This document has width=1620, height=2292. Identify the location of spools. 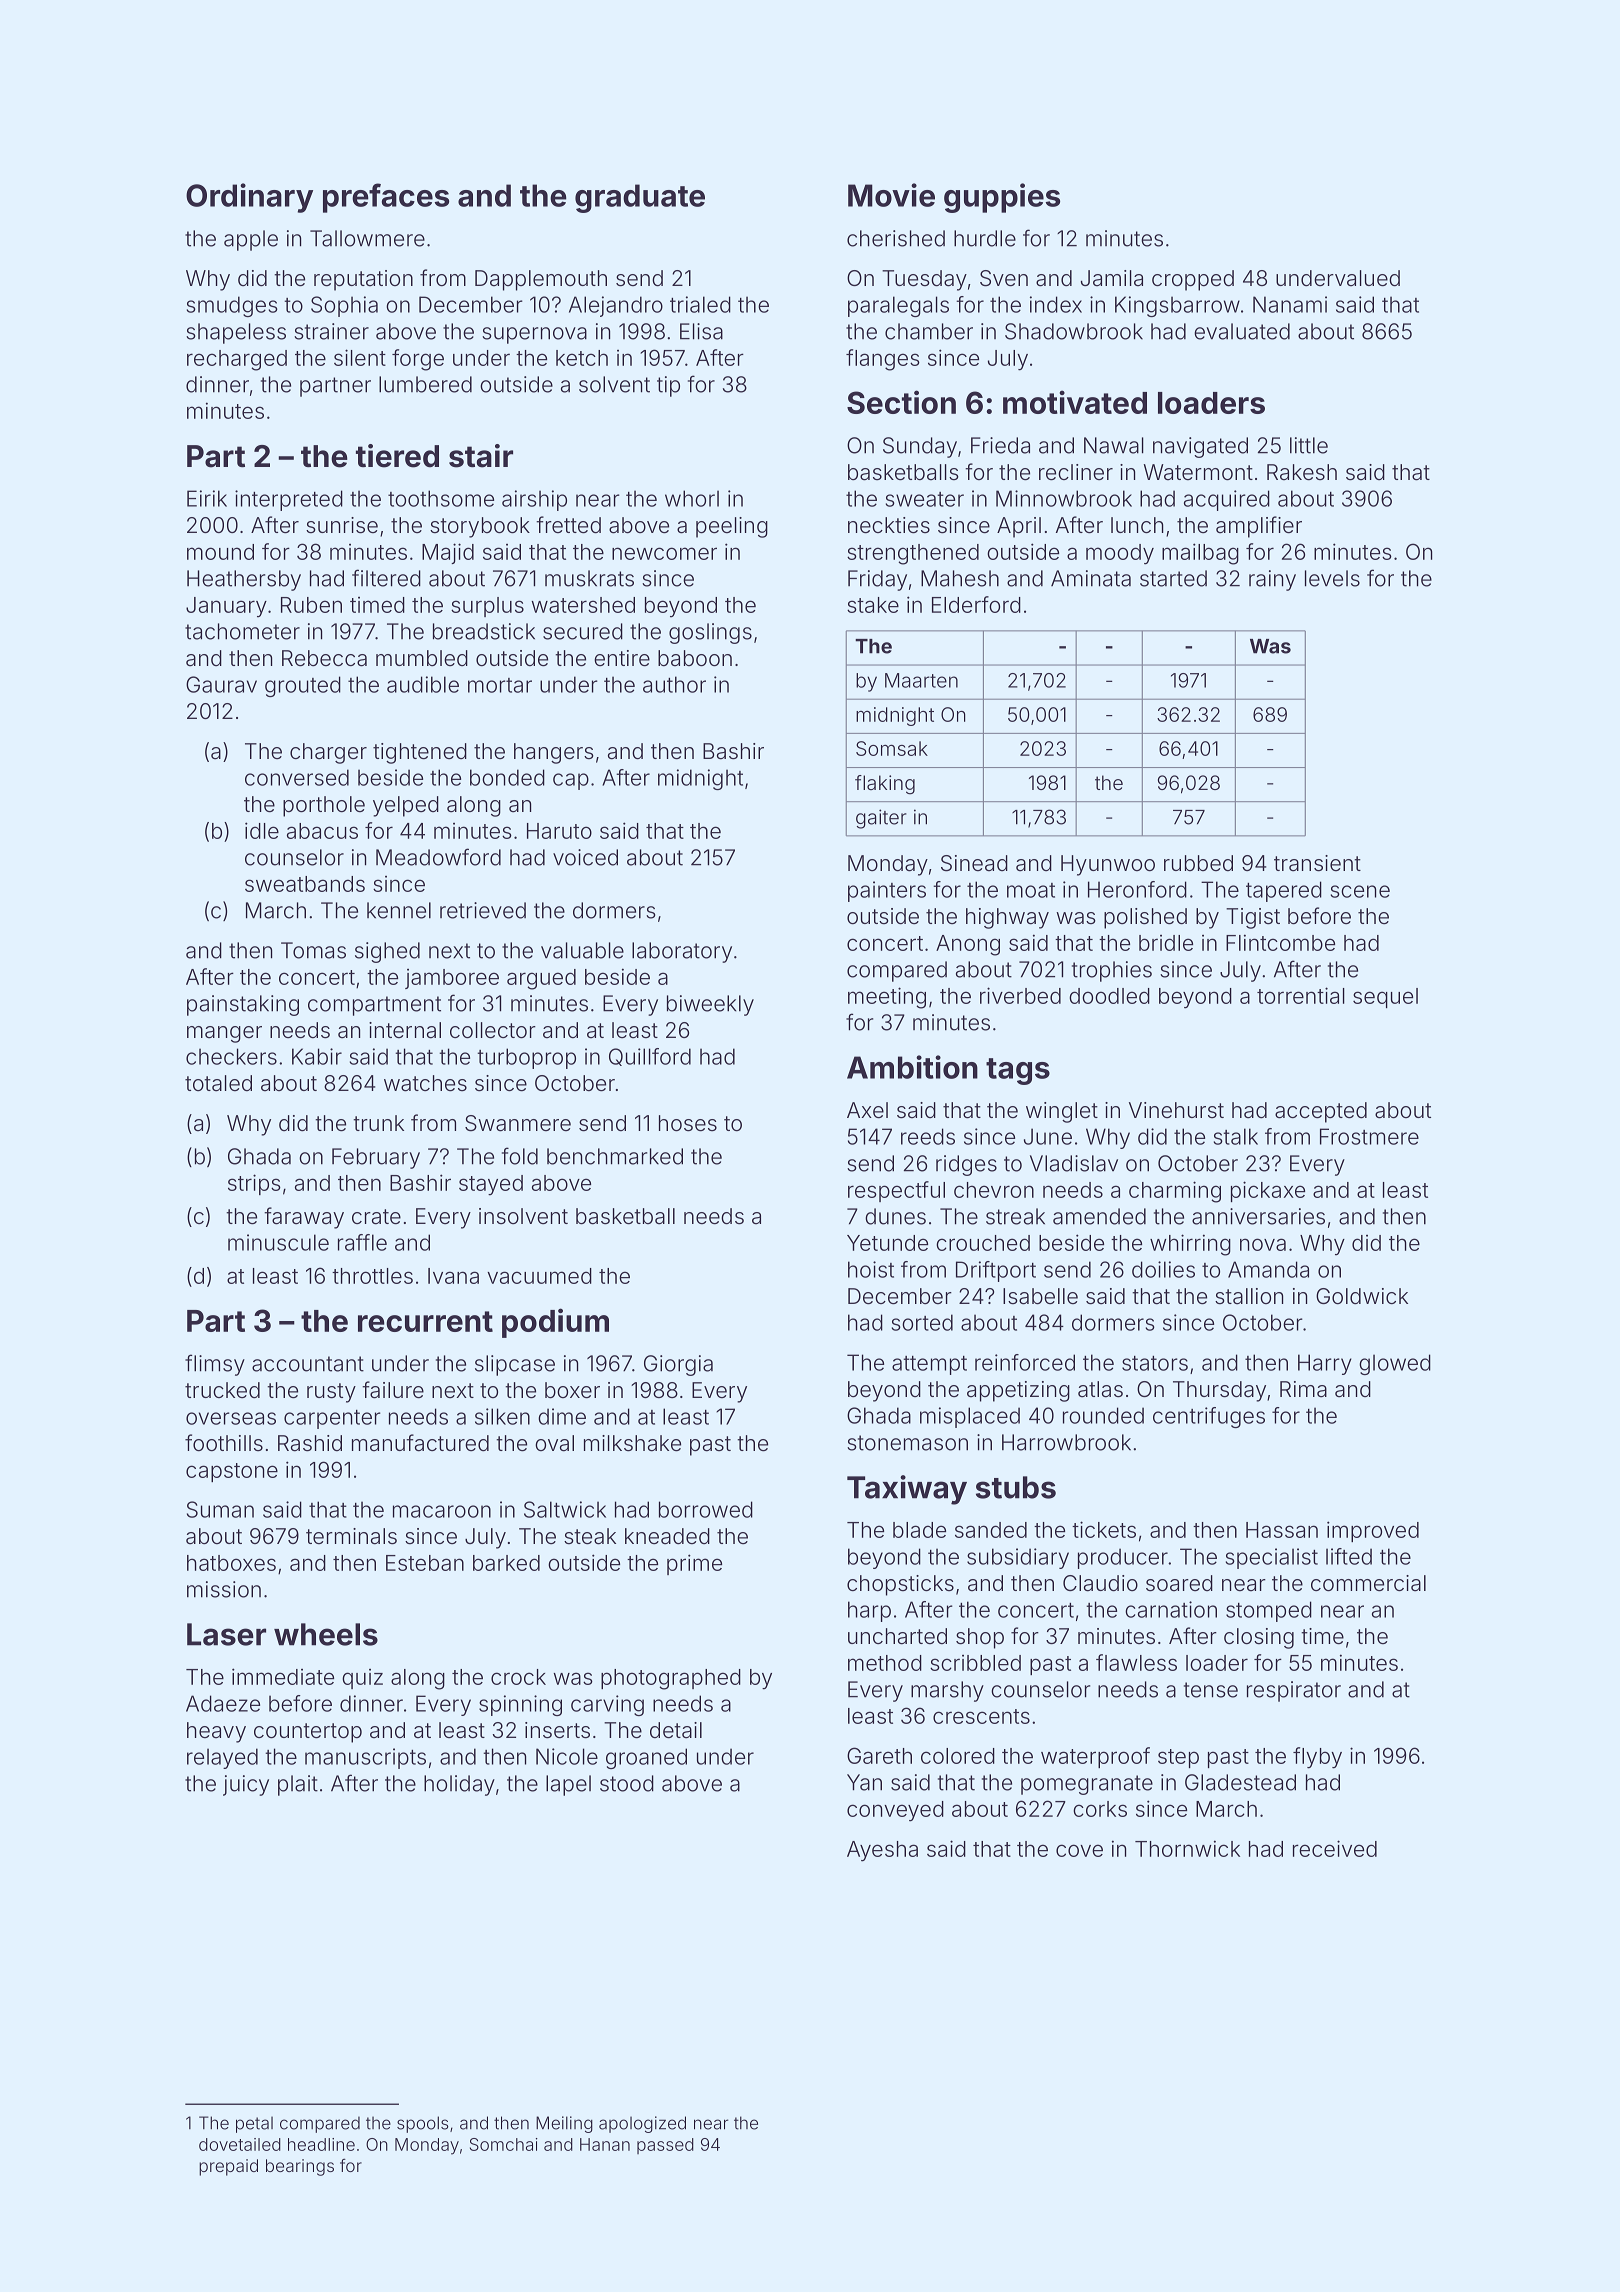
(423, 2124).
